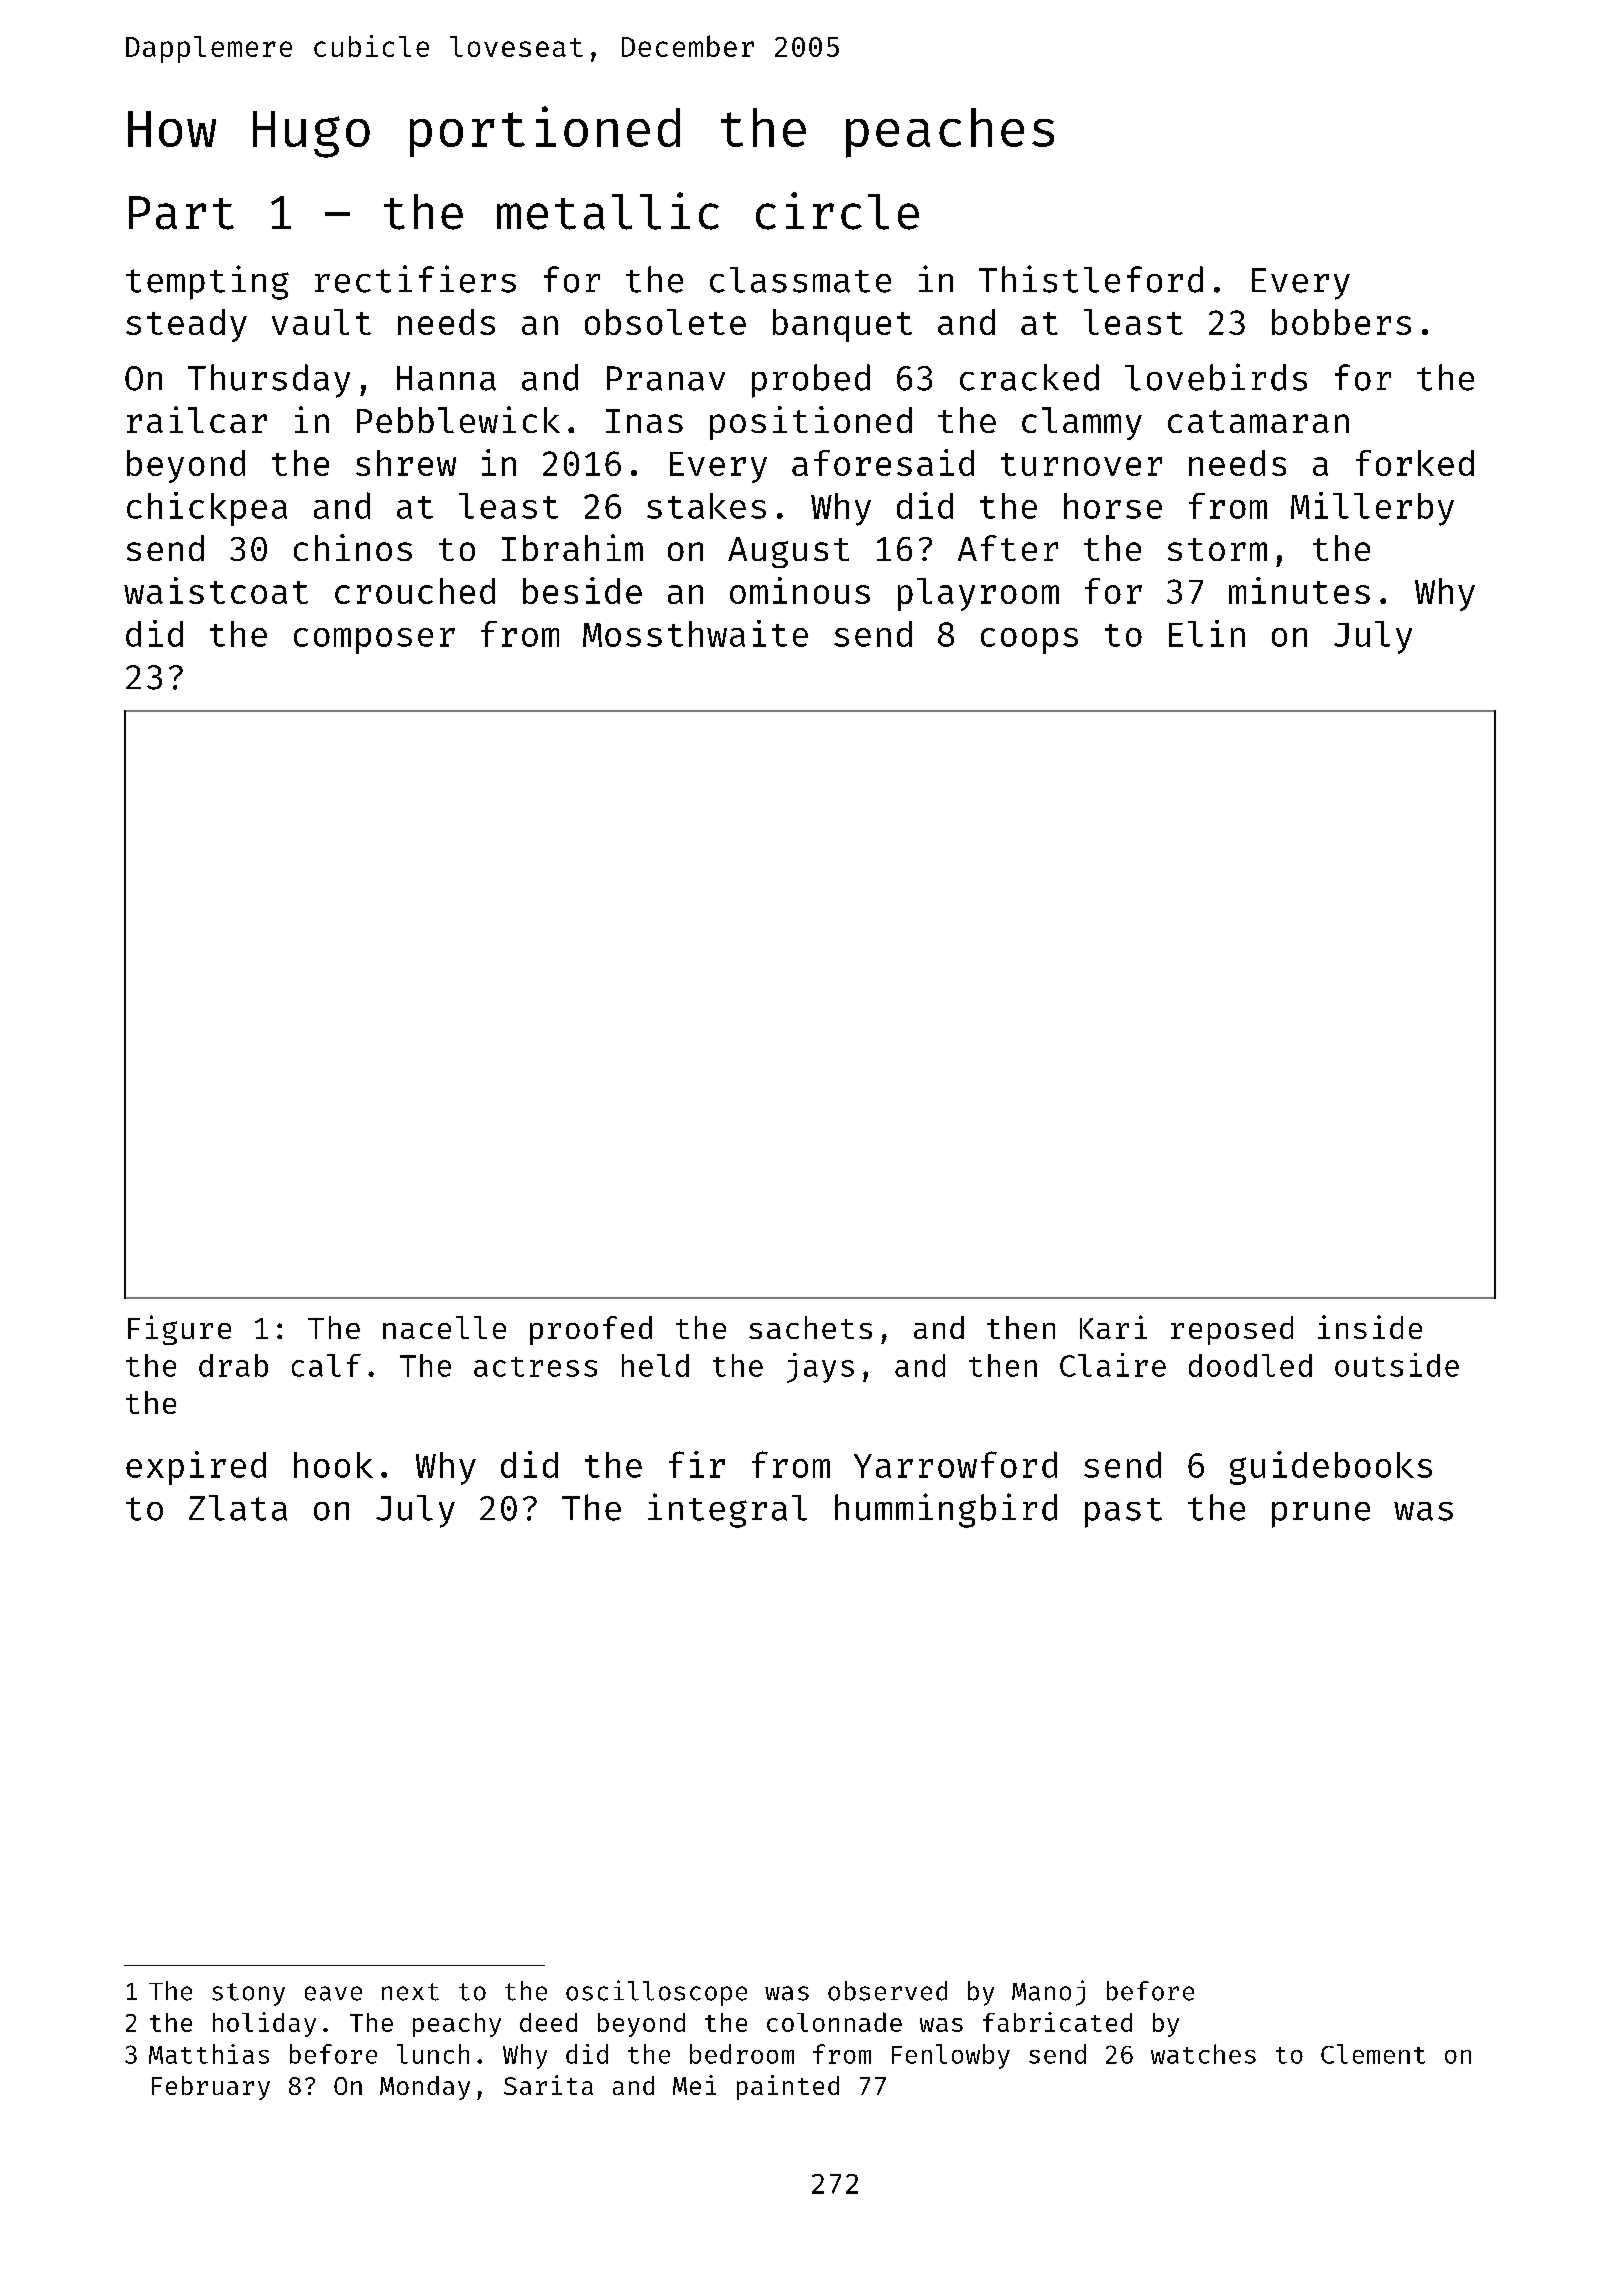 Image resolution: width=1620 pixels, height=2292 pixels. What do you see at coordinates (444, 1327) in the image?
I see `nacelle` at bounding box center [444, 1327].
